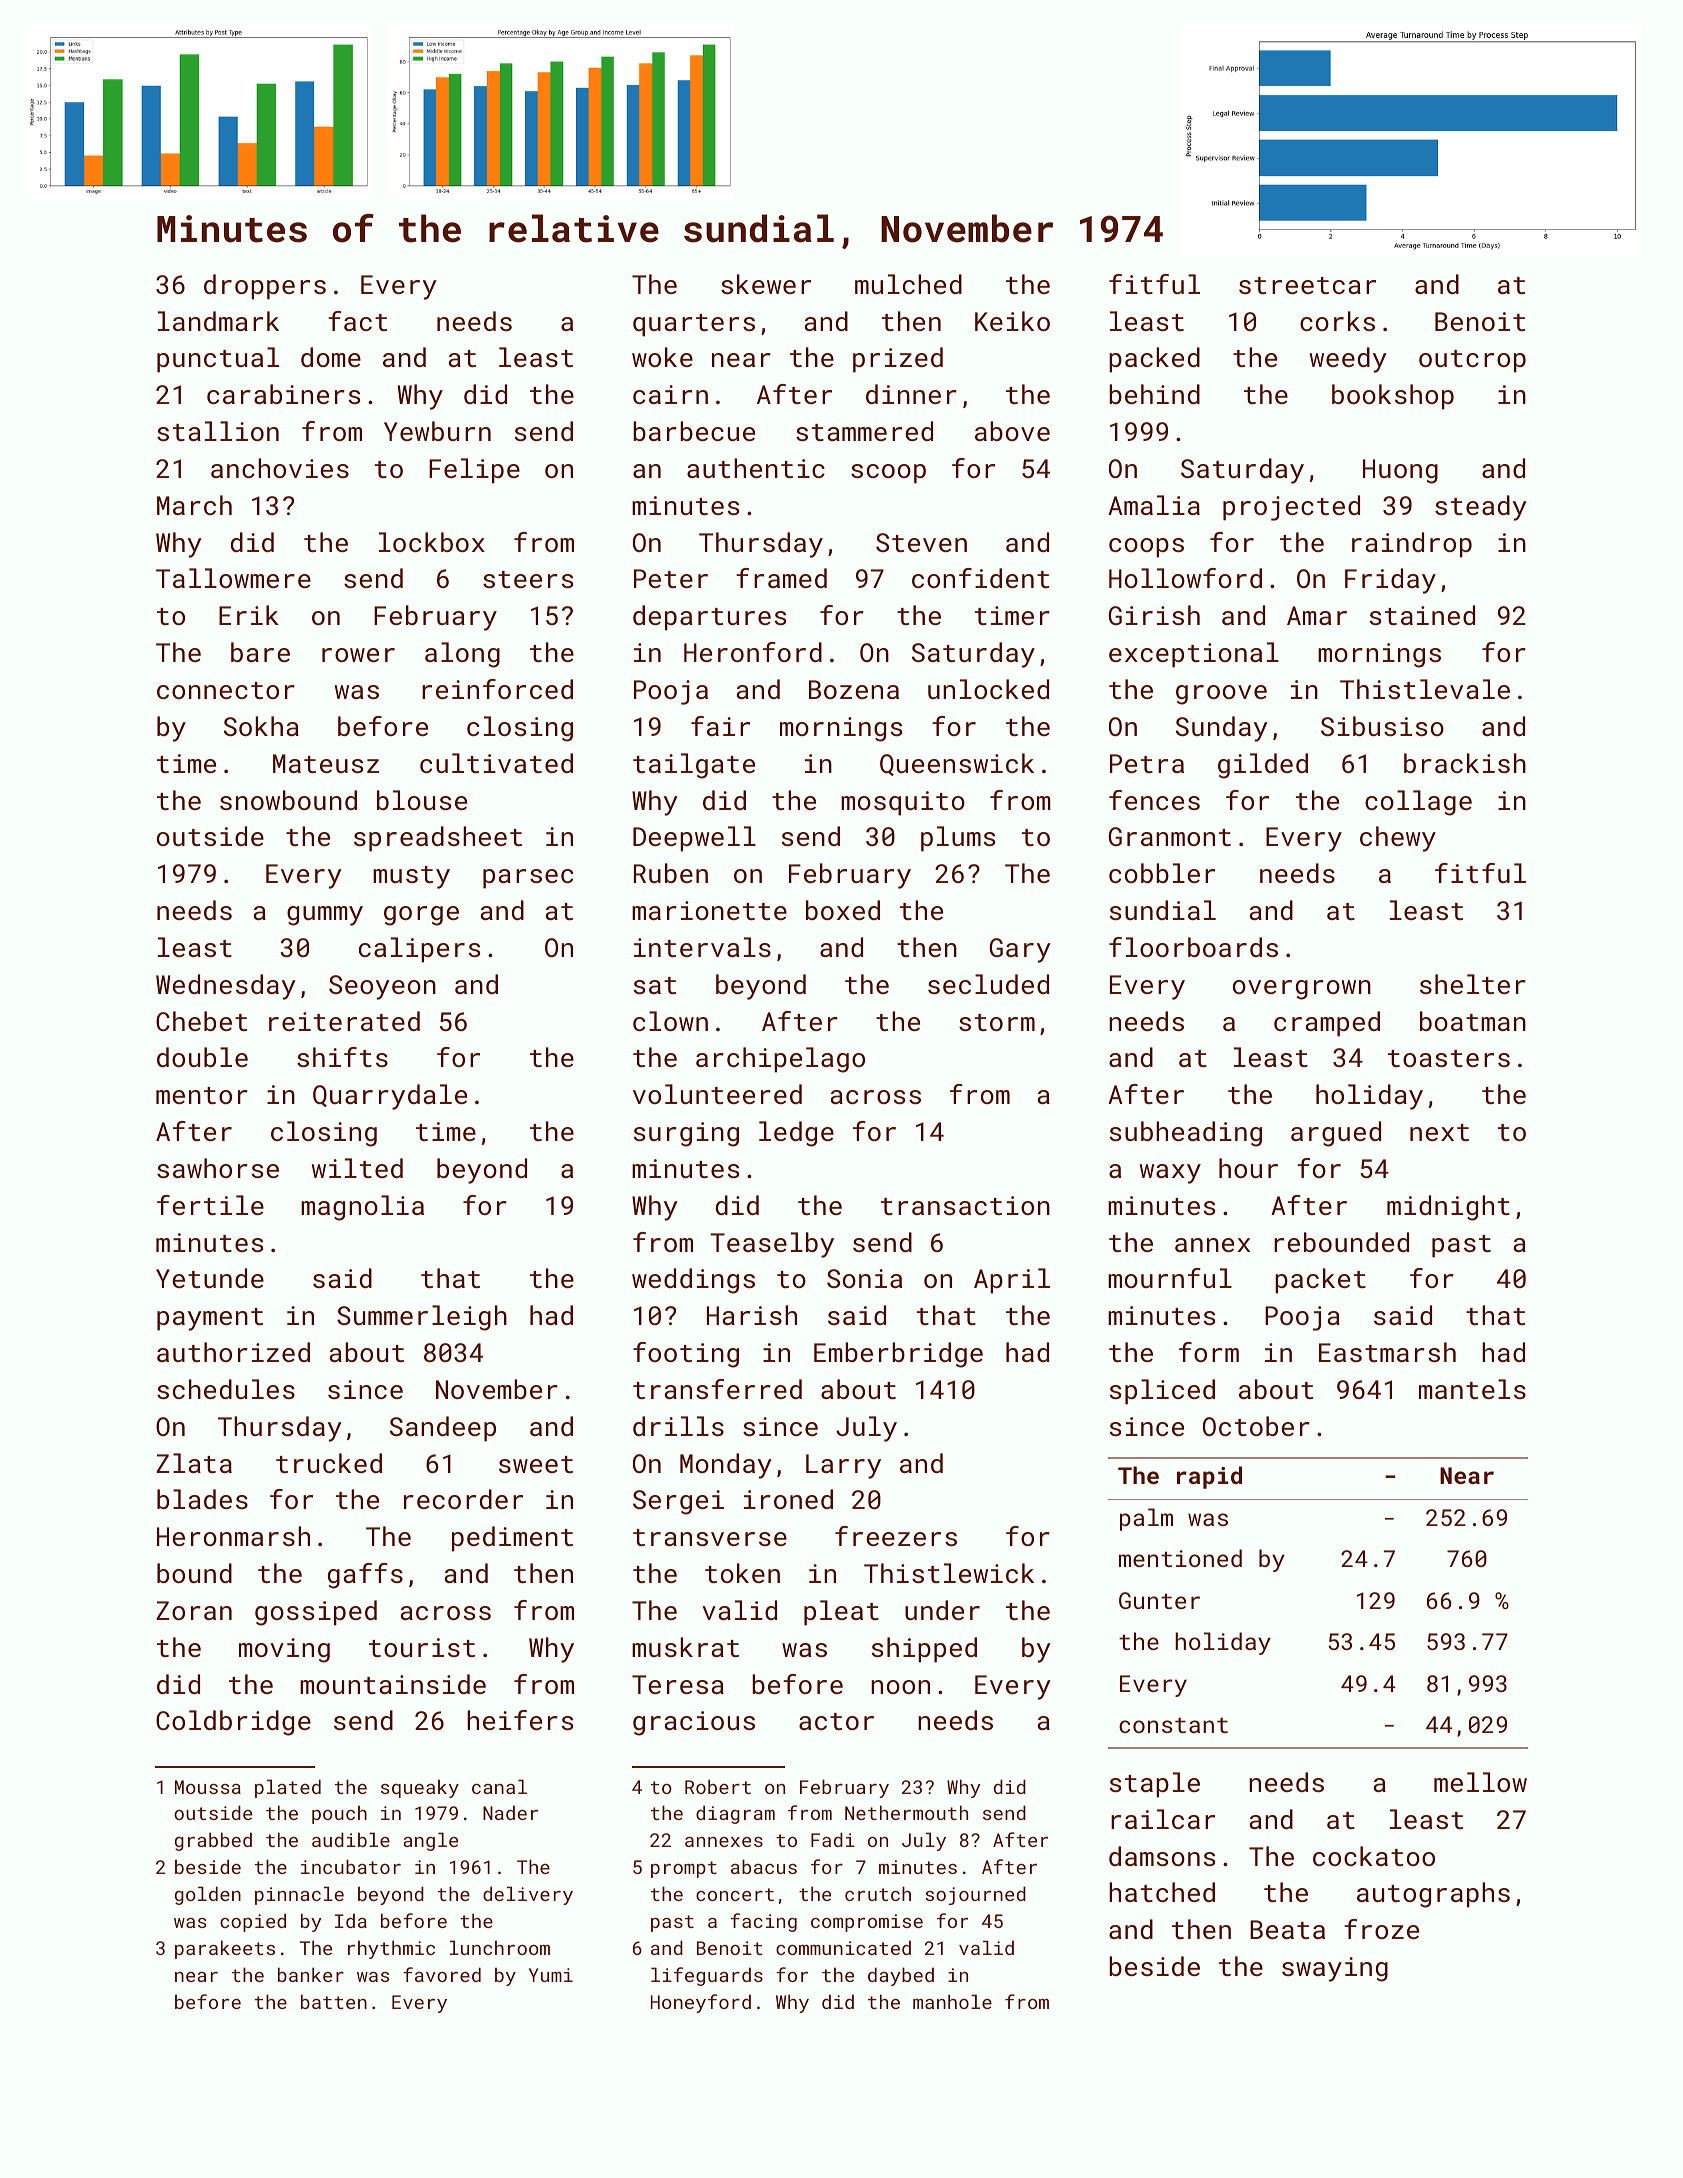 This page has width=1683, height=2178. I want to click on stallion, so click(218, 431).
